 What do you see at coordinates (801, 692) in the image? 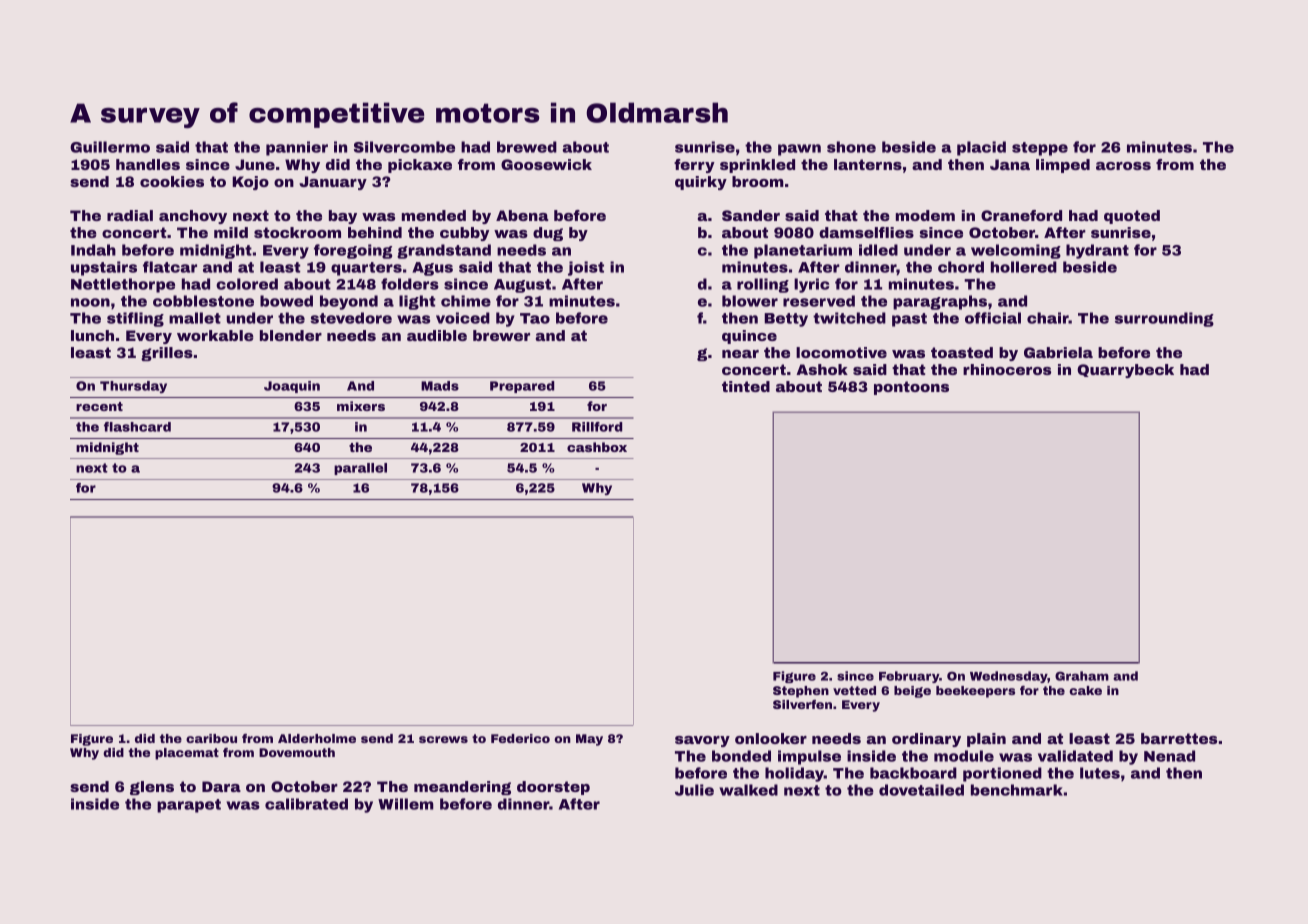
I see `Stephen` at bounding box center [801, 692].
